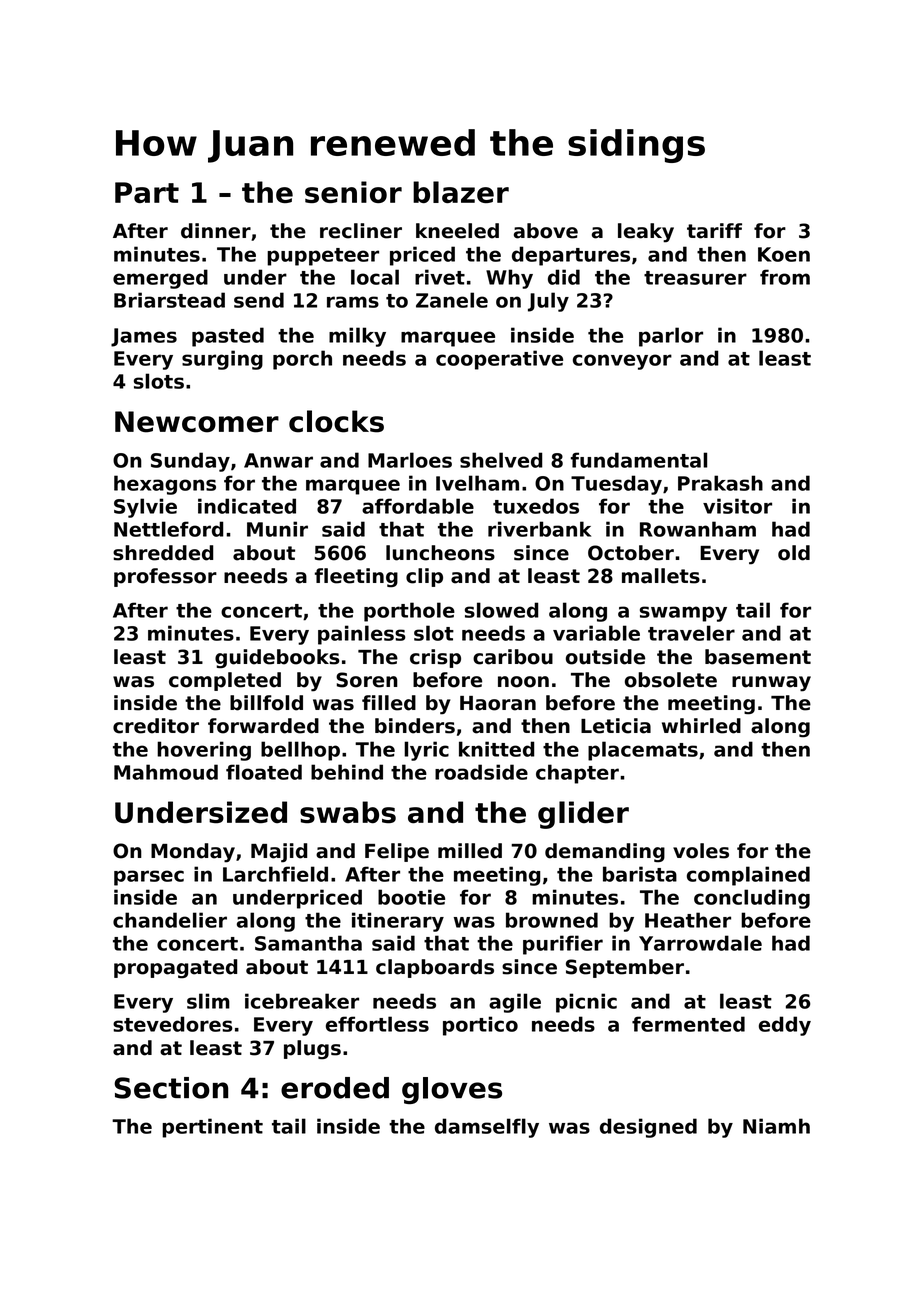 The image size is (924, 1311). I want to click on Heather, so click(688, 920).
